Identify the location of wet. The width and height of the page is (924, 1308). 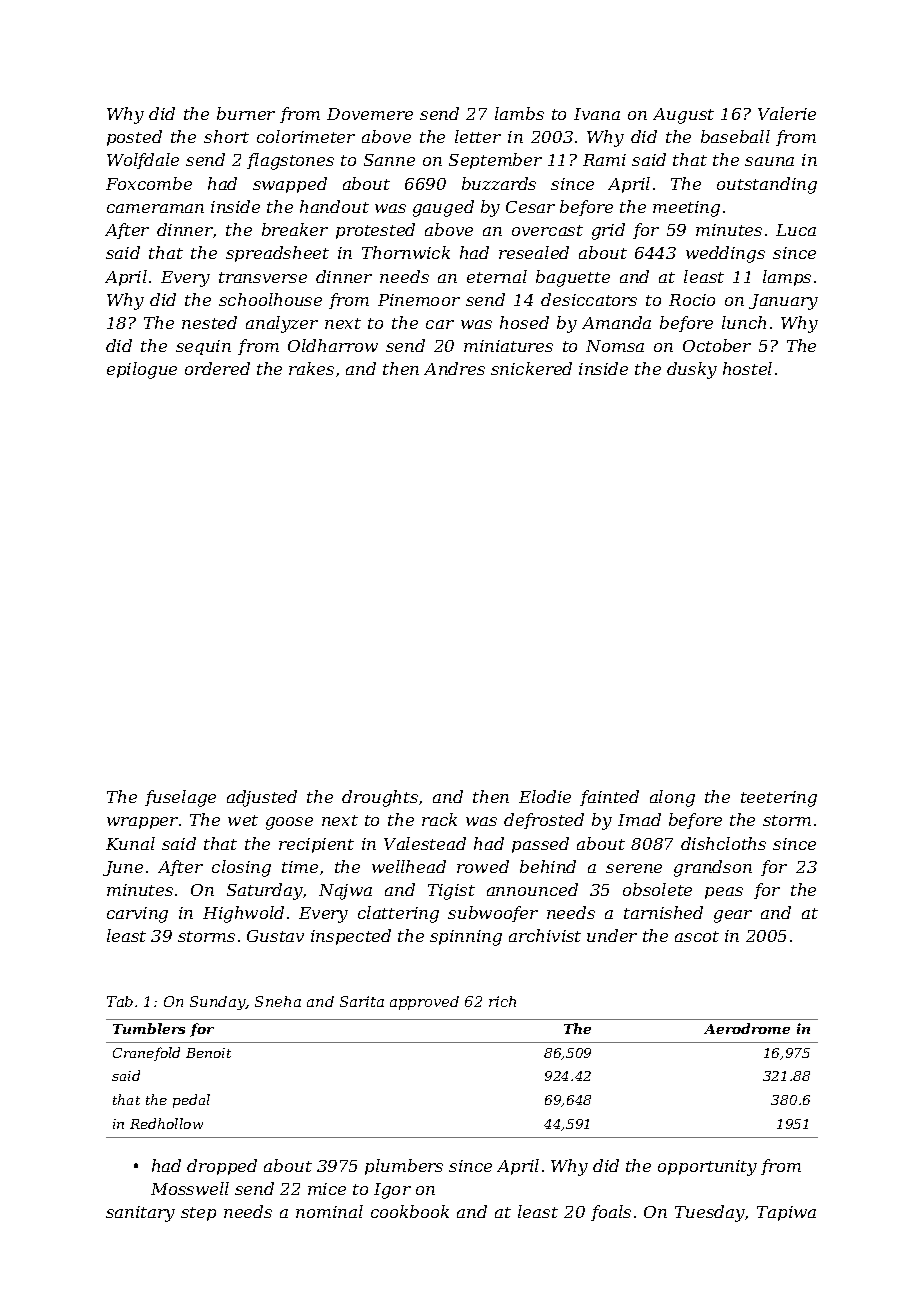
(243, 820).
